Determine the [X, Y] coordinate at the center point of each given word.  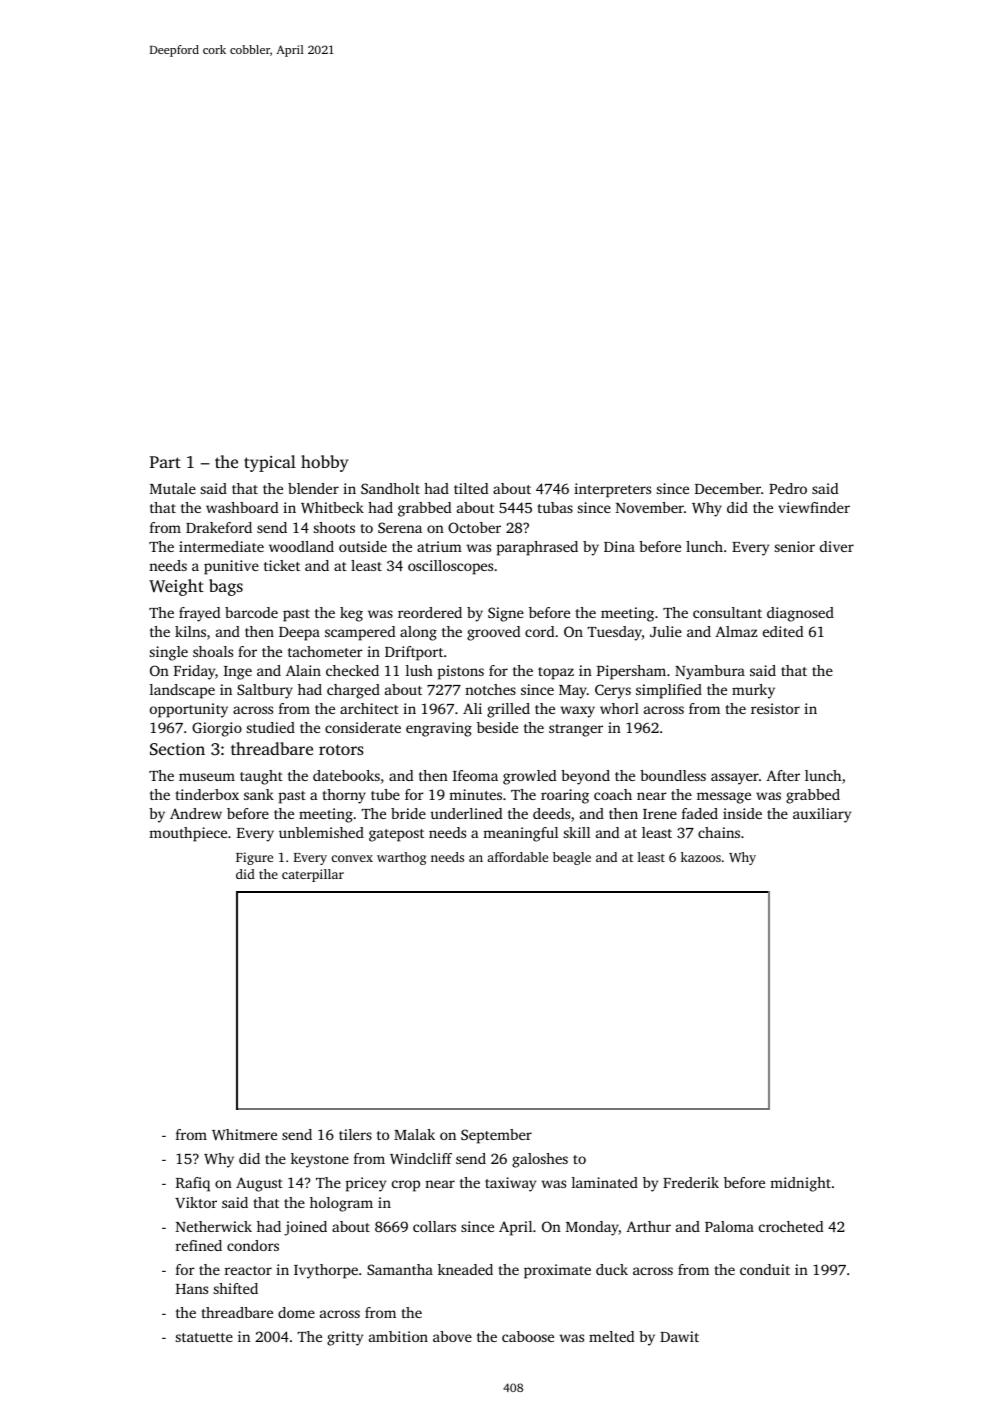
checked [352, 670]
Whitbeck [332, 507]
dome [296, 1312]
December [728, 488]
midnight [800, 1184]
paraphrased [537, 548]
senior [795, 546]
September [496, 1136]
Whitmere [244, 1134]
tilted [471, 488]
